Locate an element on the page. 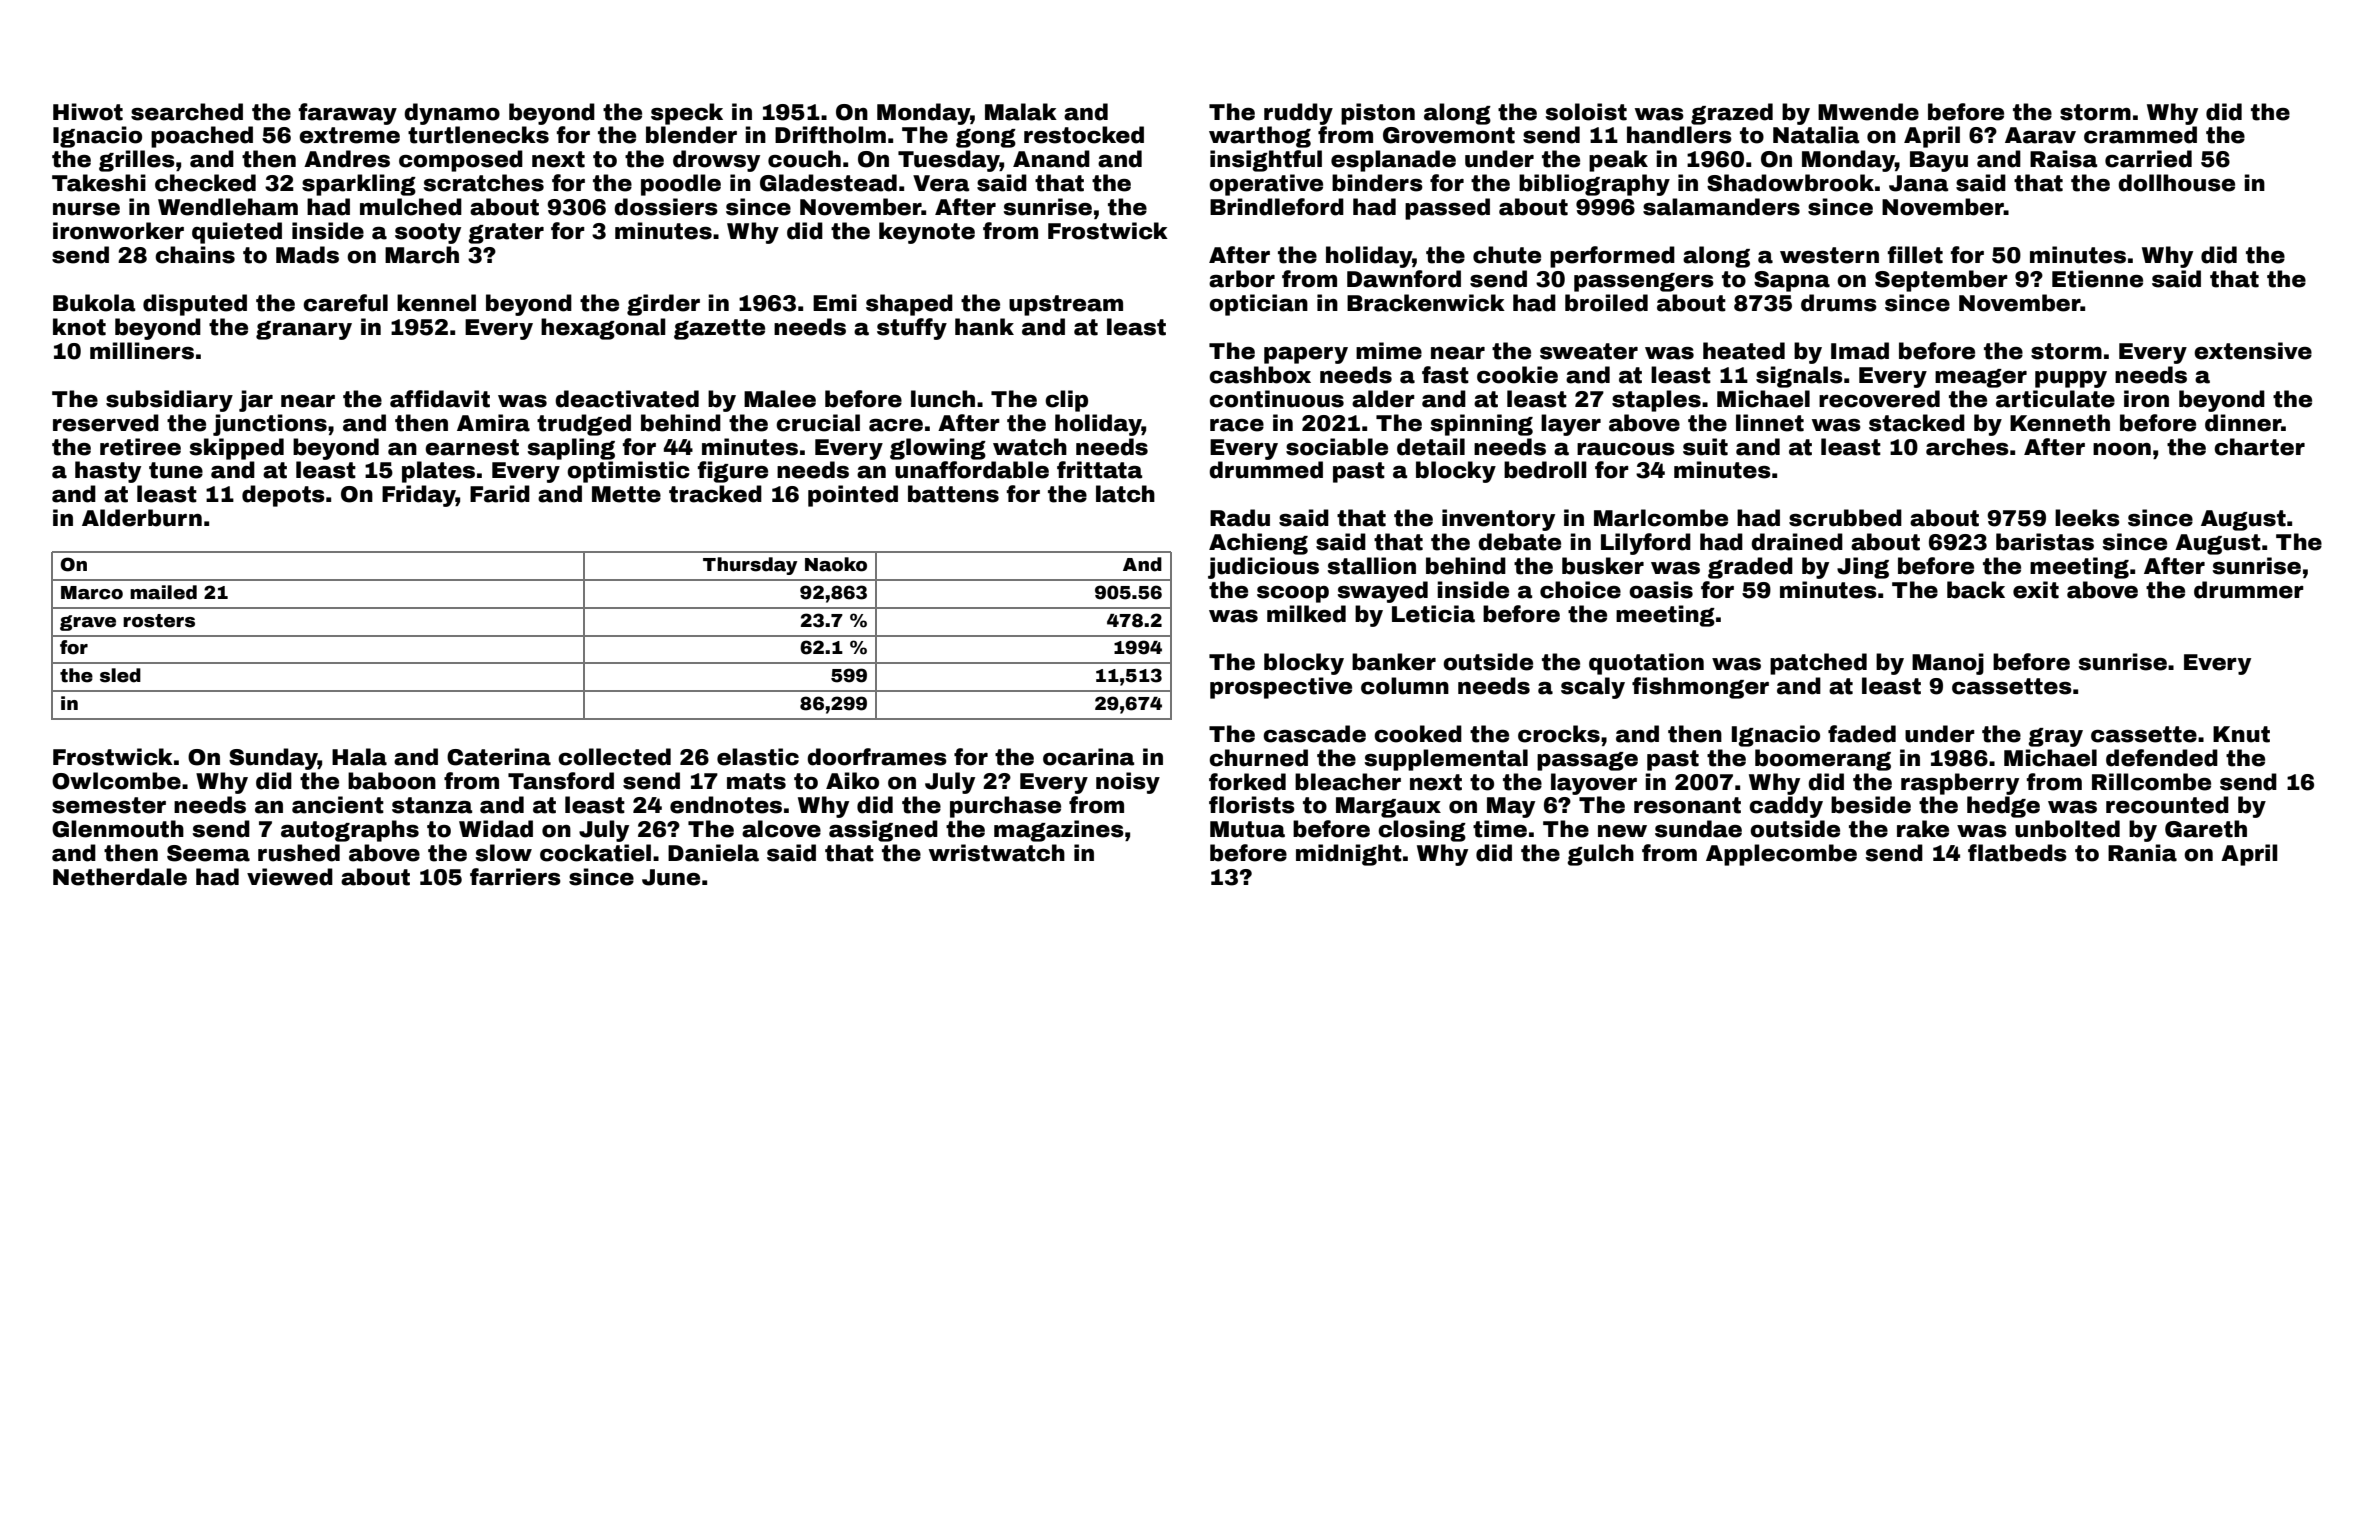  continuous is located at coordinates (1276, 399).
